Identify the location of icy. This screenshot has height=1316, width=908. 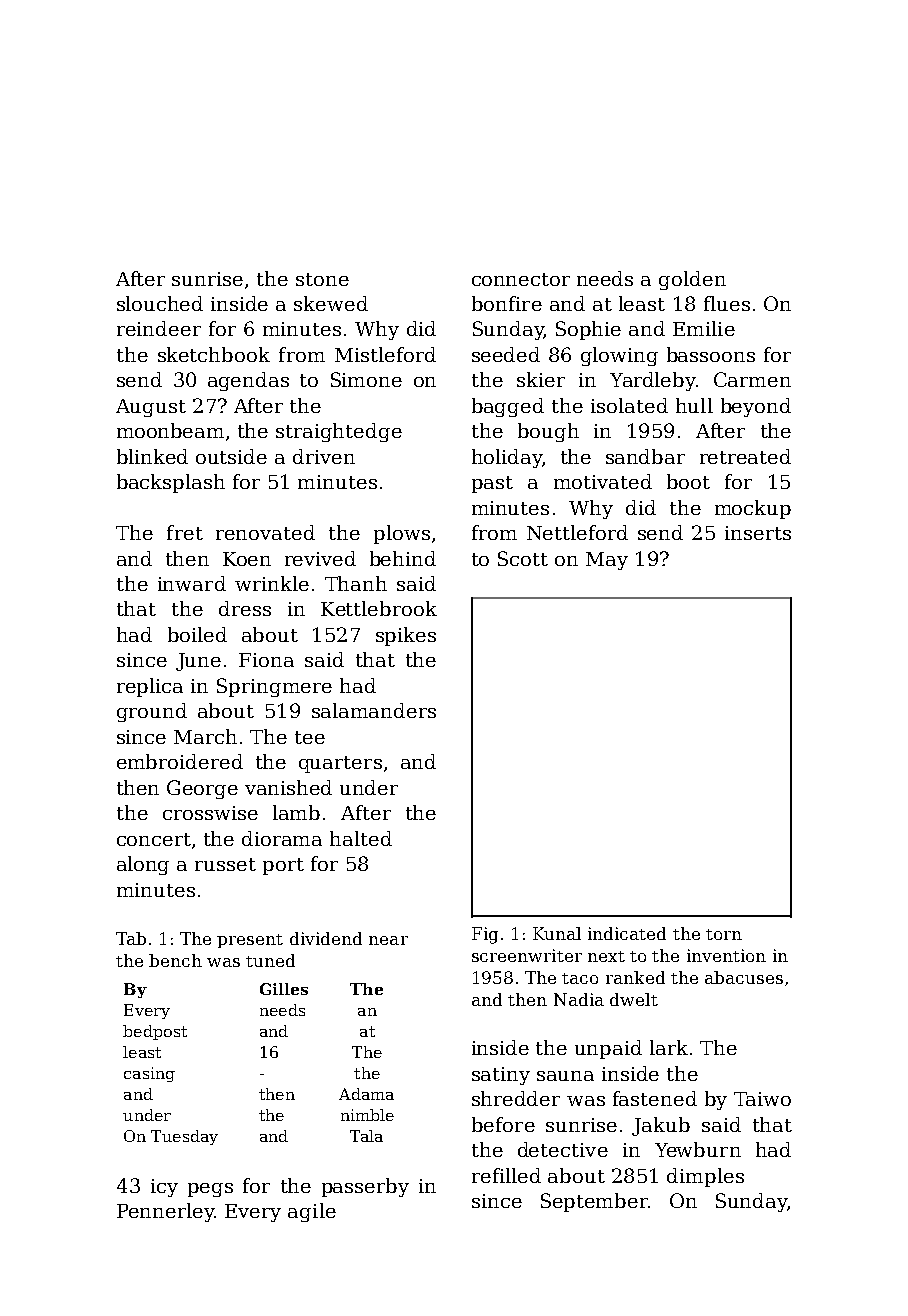
(164, 1188).
